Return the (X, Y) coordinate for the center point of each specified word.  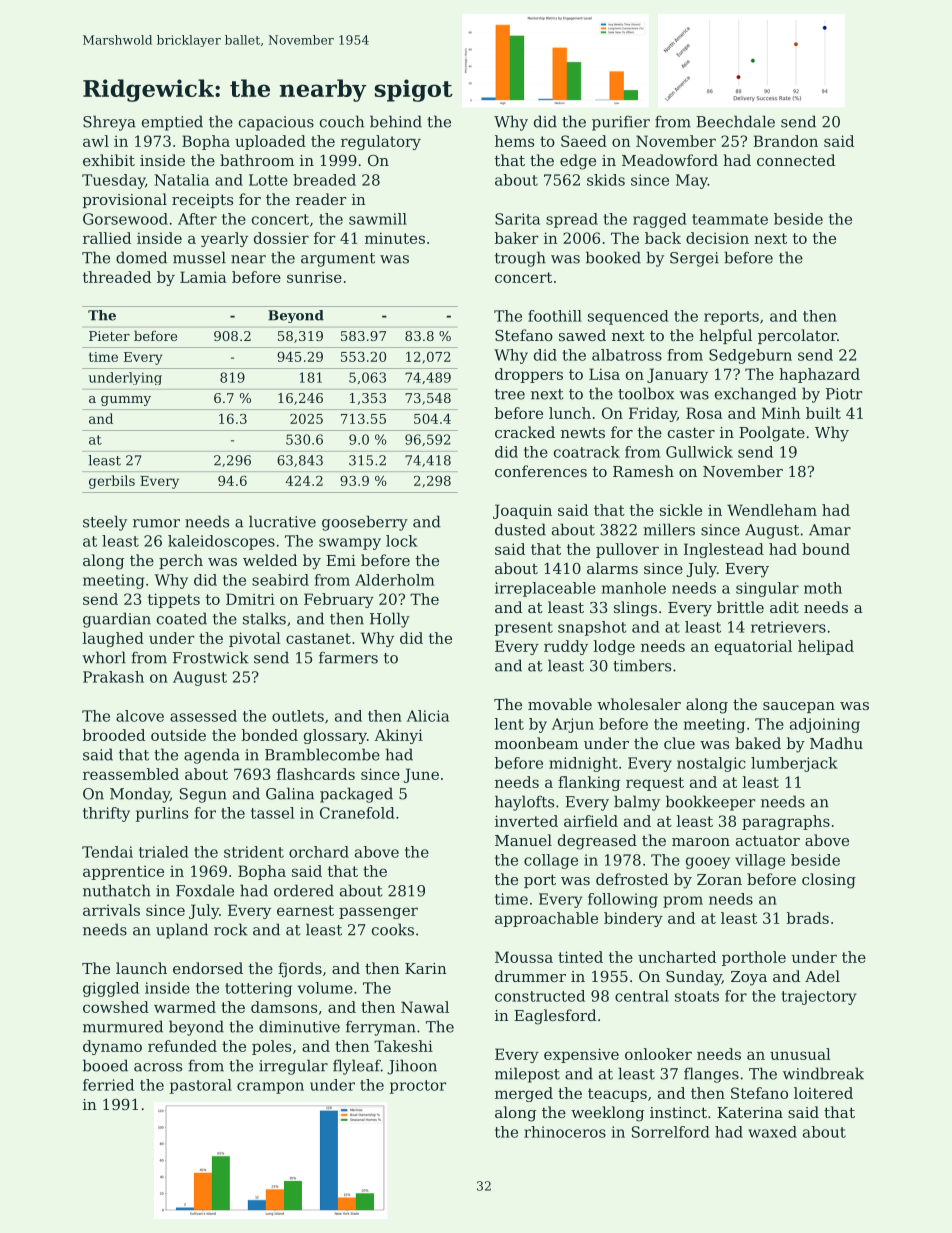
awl (96, 141)
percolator (797, 336)
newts (583, 433)
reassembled (131, 774)
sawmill (378, 219)
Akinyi (398, 736)
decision (717, 238)
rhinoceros (565, 1132)
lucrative (282, 521)
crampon (270, 1088)
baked (758, 743)
